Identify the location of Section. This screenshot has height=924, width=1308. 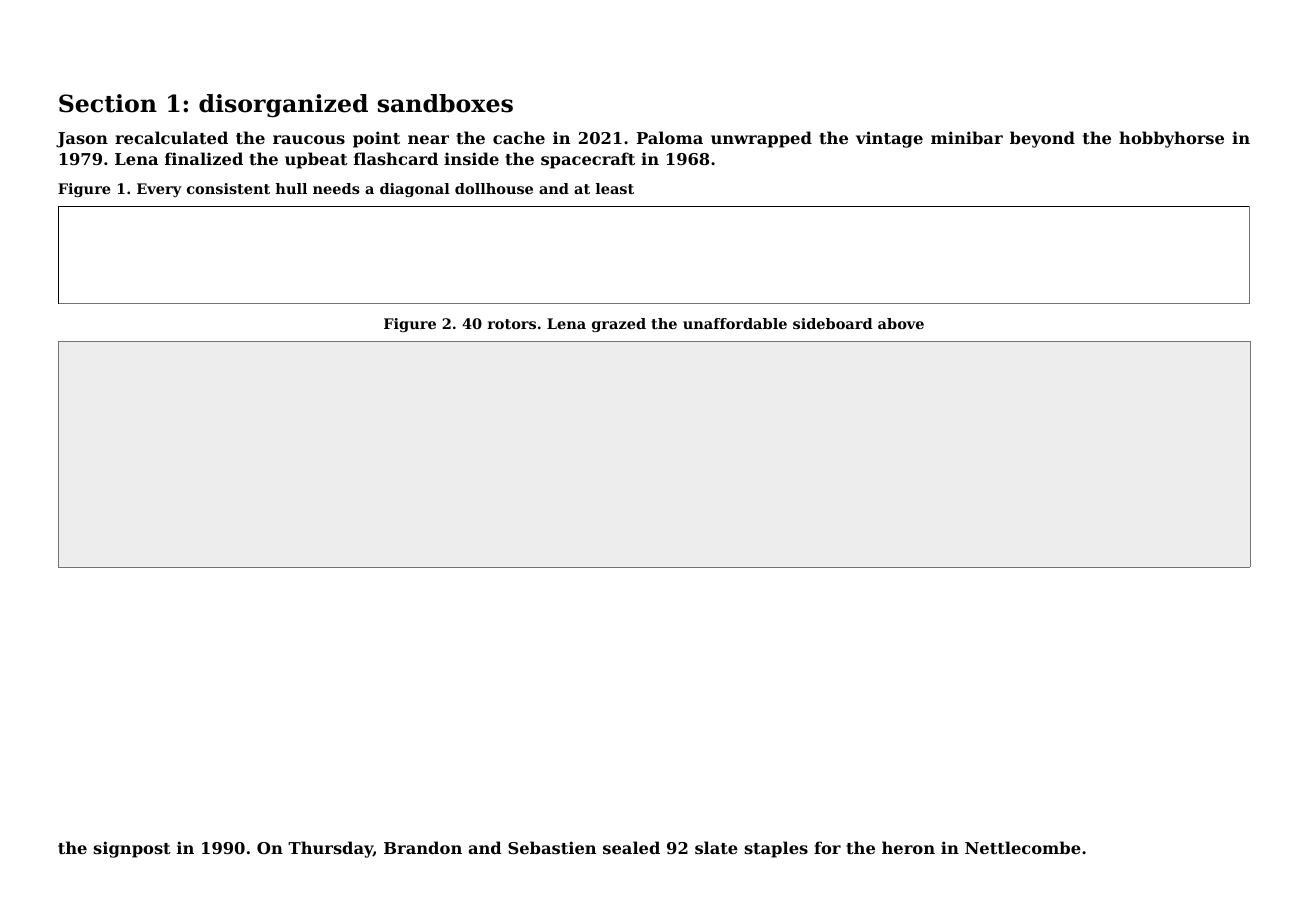
(108, 103).
